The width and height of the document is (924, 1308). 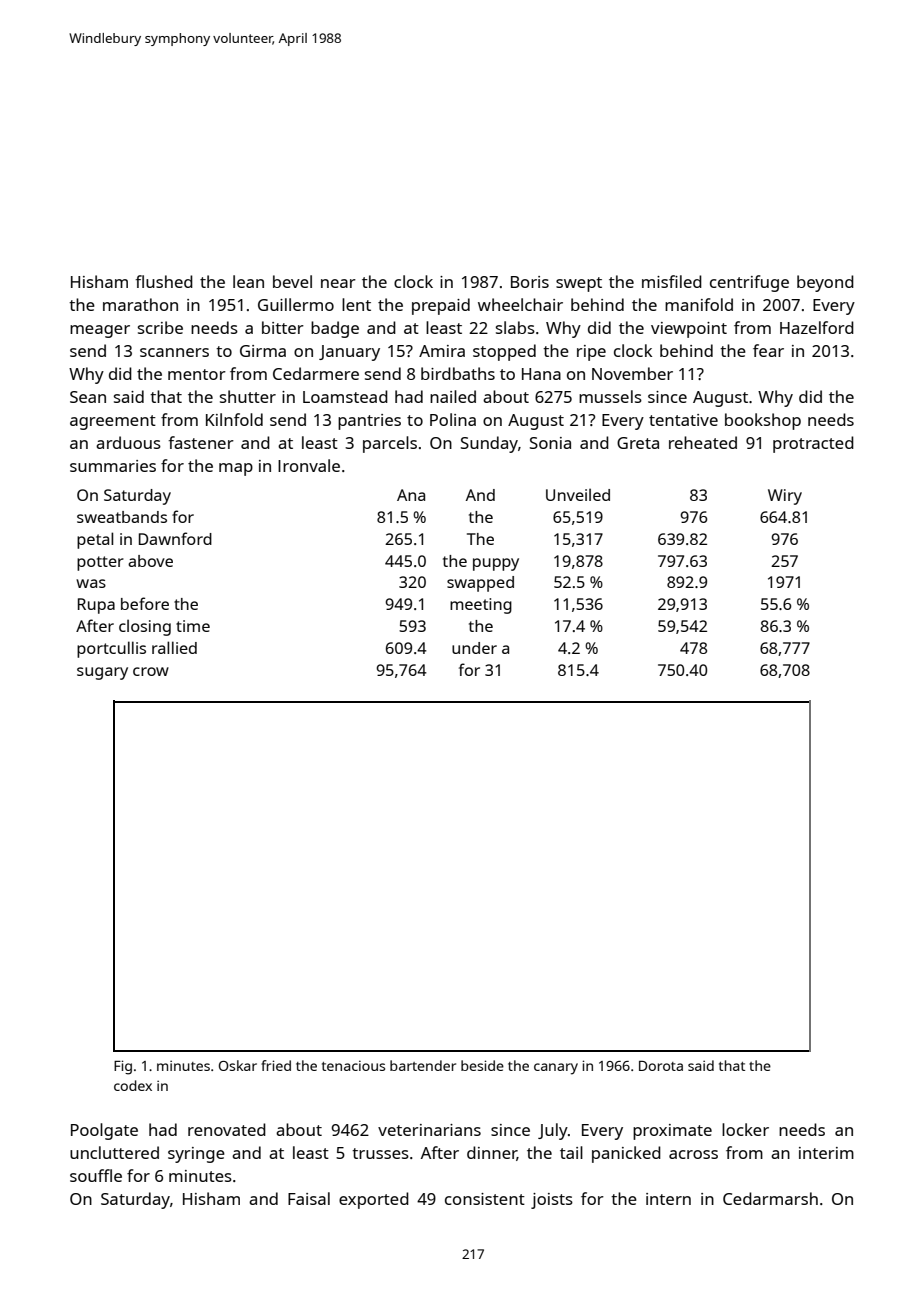 I want to click on Wiry, so click(x=785, y=497).
